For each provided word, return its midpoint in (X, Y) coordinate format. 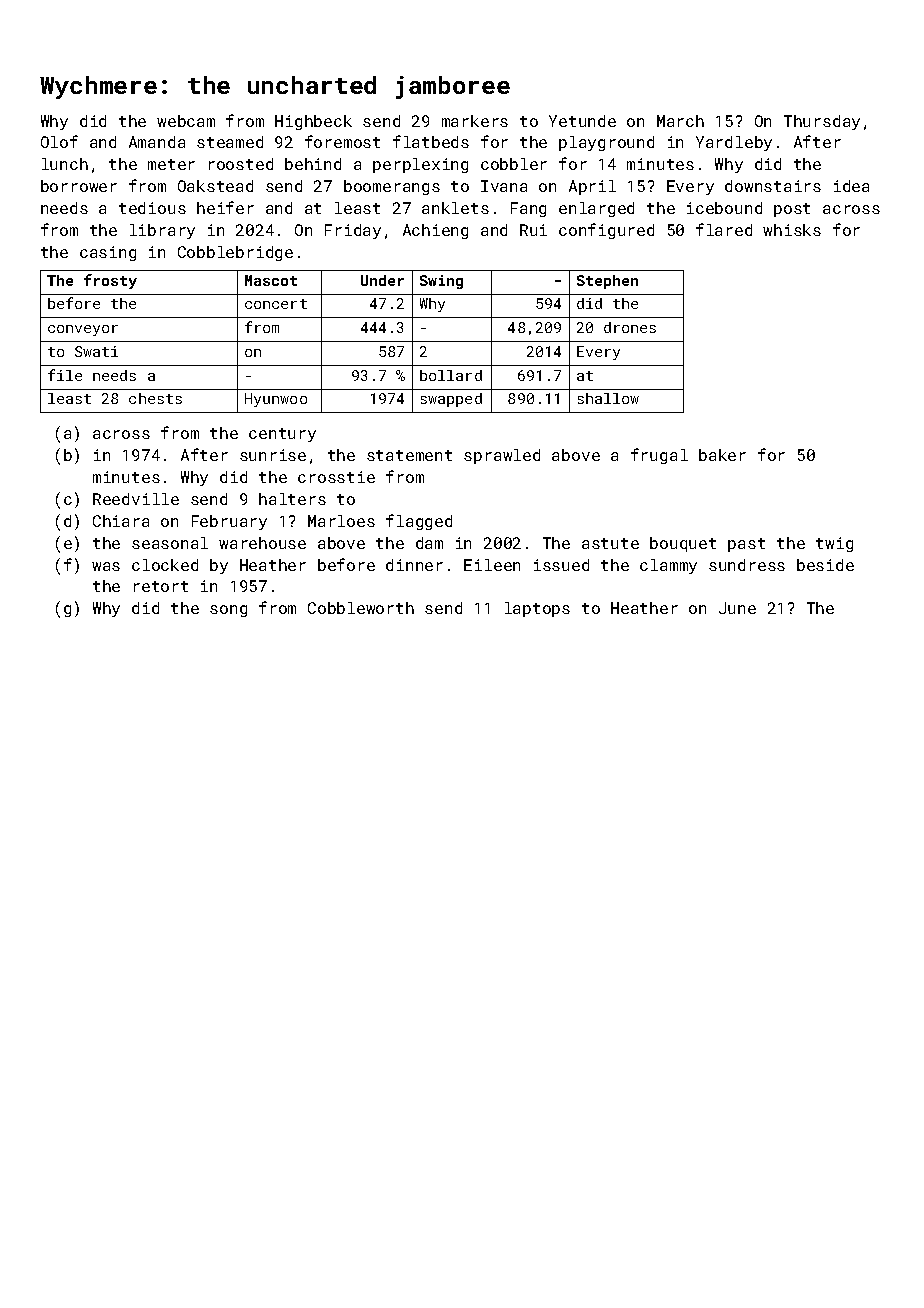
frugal (659, 456)
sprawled (502, 456)
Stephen (607, 282)
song (228, 611)
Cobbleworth (361, 608)
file (65, 375)
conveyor (83, 330)
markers (475, 121)
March (680, 121)
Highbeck (313, 122)
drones (630, 327)
